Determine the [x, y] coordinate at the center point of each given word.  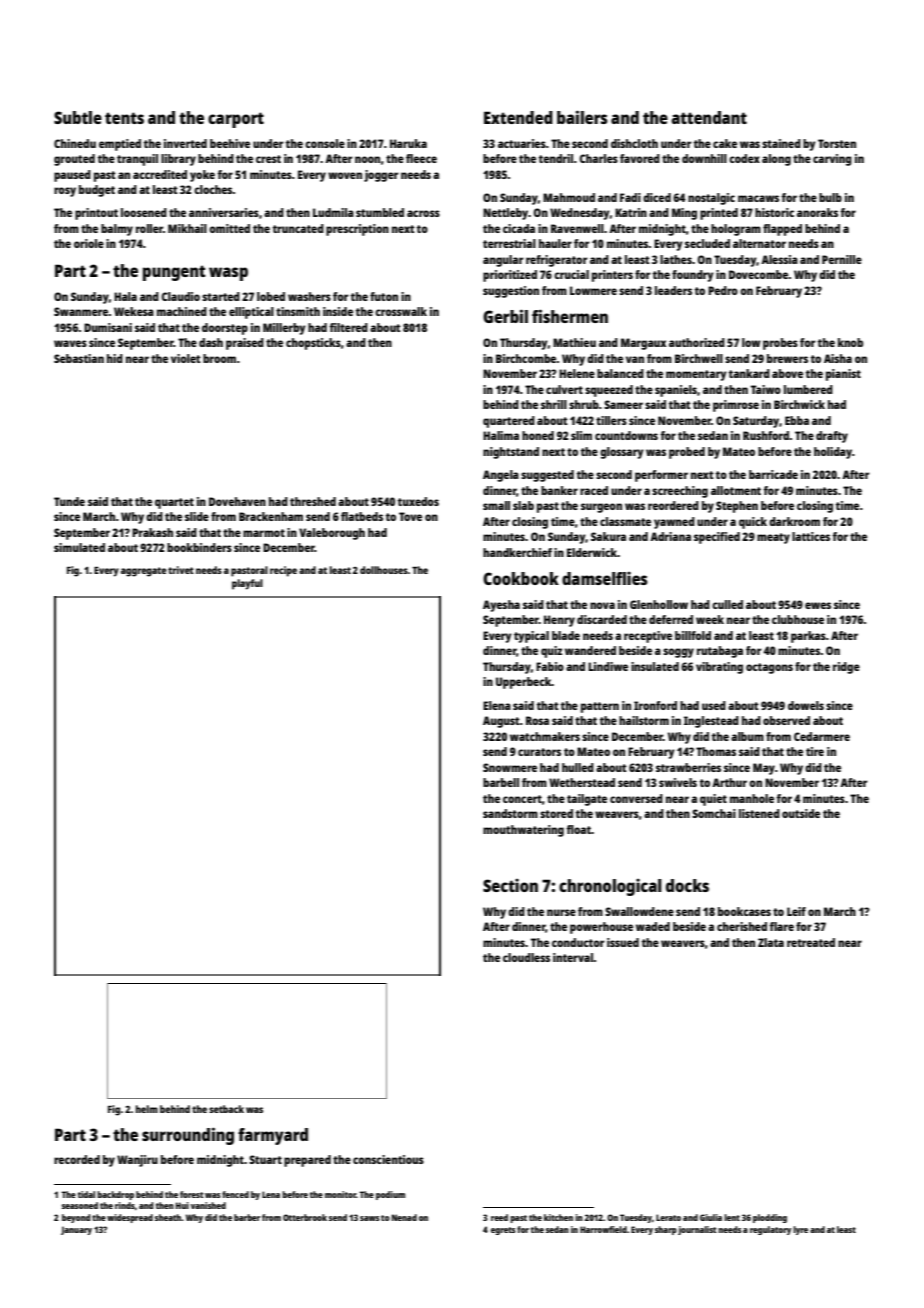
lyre [800, 1230]
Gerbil [505, 316]
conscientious [388, 1159]
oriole [89, 243]
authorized [697, 342]
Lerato [668, 1217]
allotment [736, 490]
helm [147, 1109]
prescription [357, 230]
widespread [130, 1218]
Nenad [404, 1217]
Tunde [69, 501]
